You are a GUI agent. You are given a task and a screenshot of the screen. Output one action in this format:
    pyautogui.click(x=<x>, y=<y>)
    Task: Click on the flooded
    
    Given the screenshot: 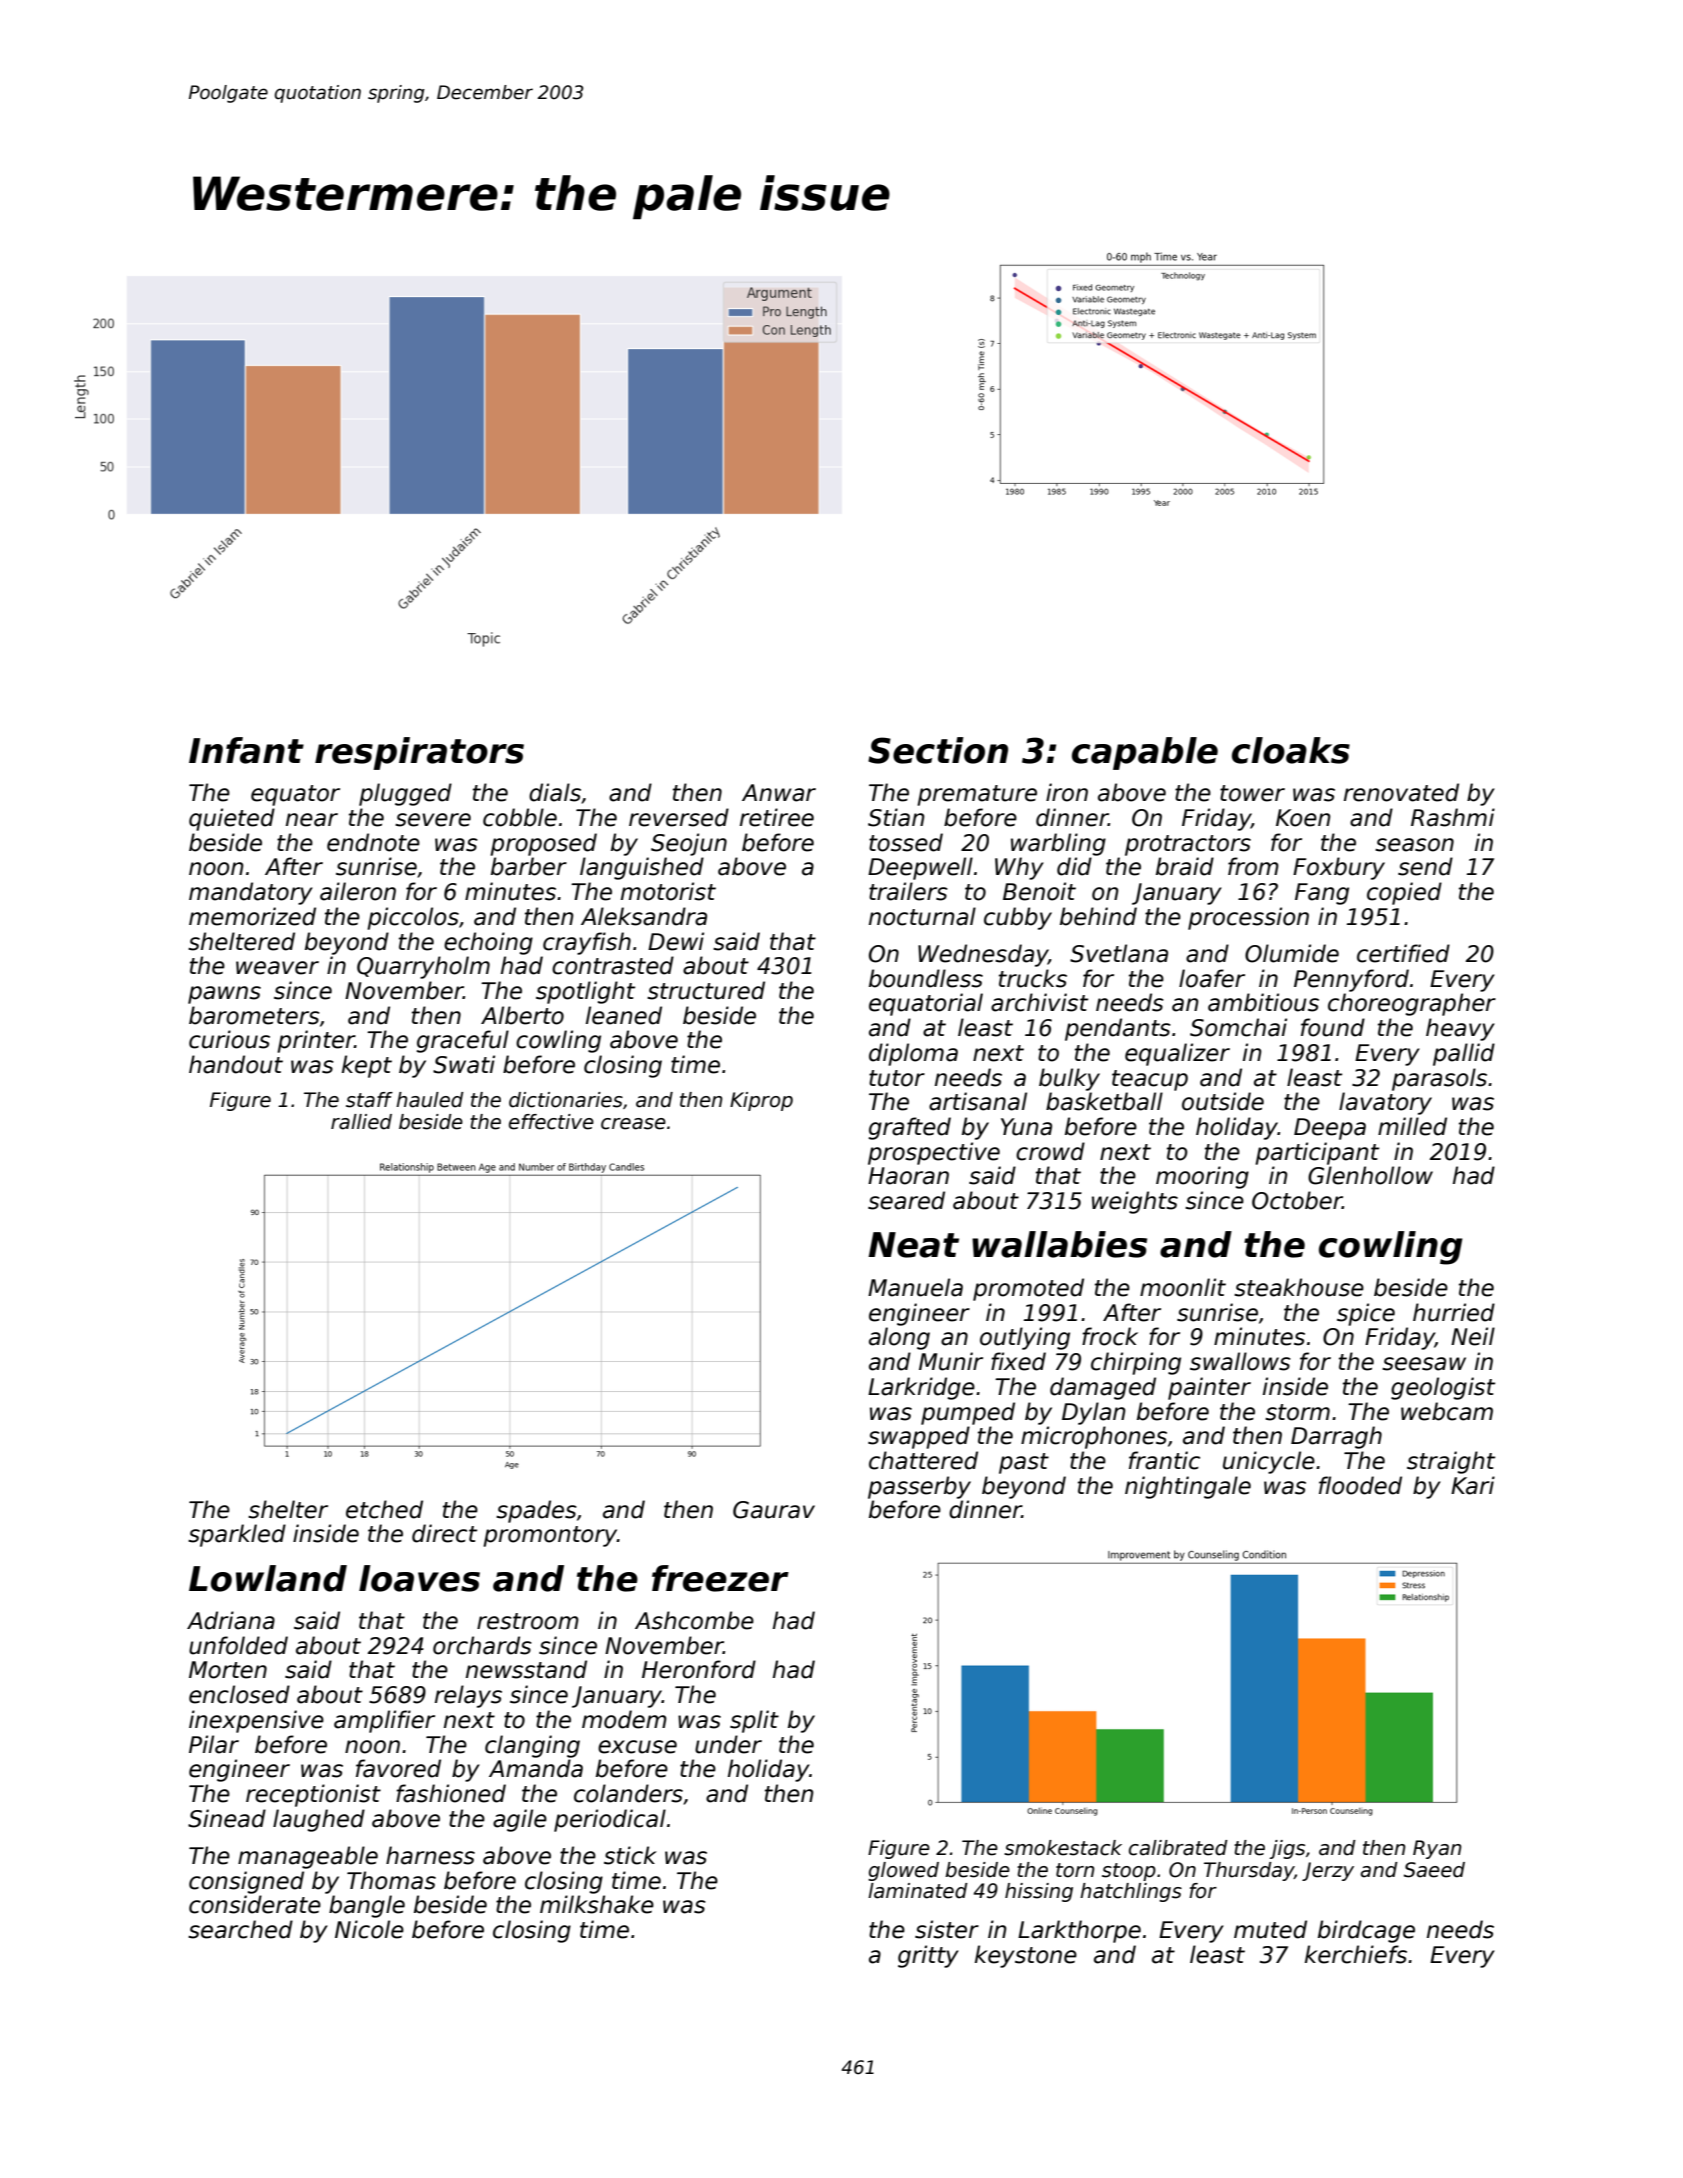 What is the action you would take?
    pyautogui.click(x=1360, y=1485)
